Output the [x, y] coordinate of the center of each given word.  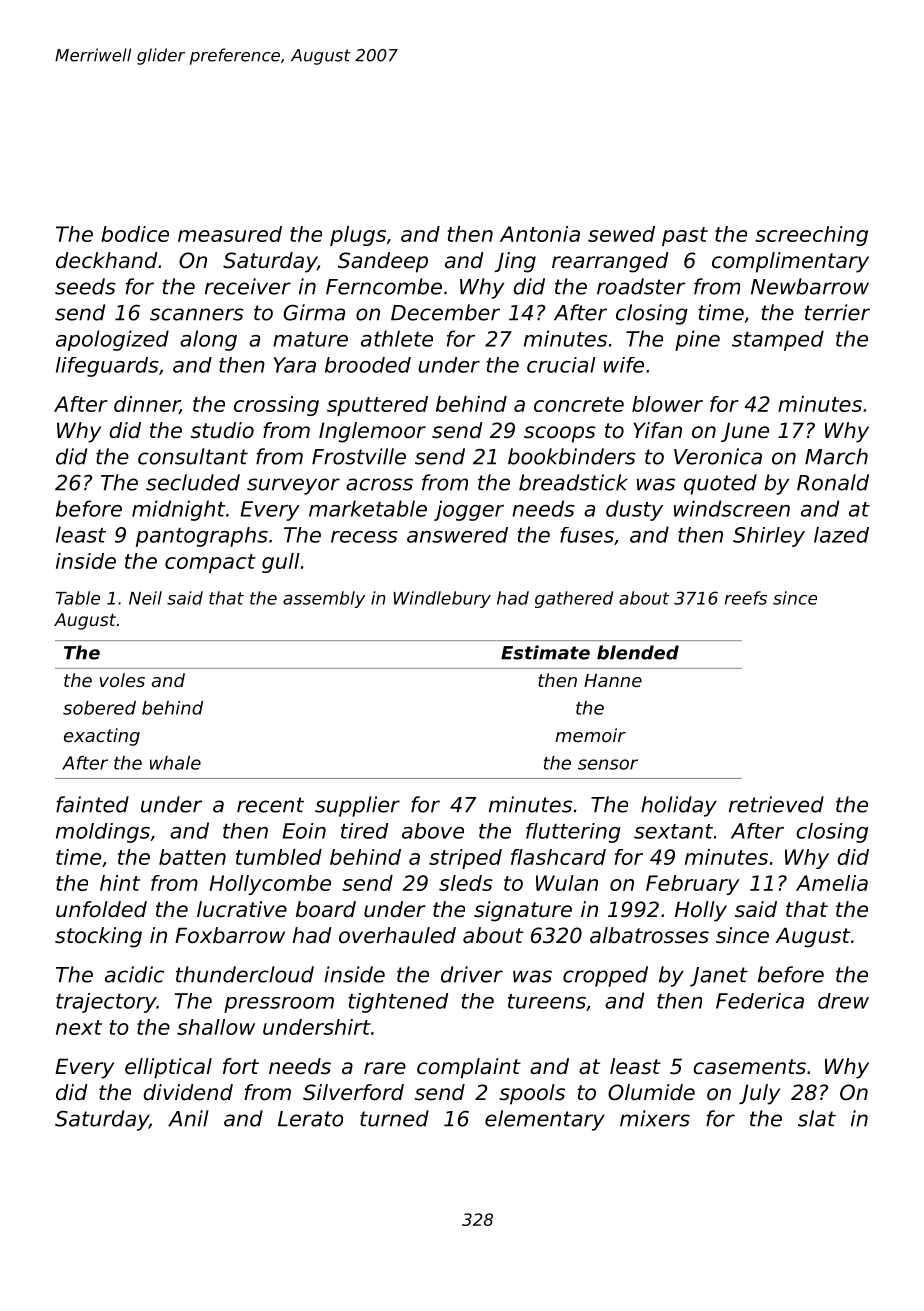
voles [122, 680]
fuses [587, 535]
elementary [545, 1120]
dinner [147, 405]
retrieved [776, 804]
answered [457, 535]
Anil [188, 1118]
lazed [841, 535]
